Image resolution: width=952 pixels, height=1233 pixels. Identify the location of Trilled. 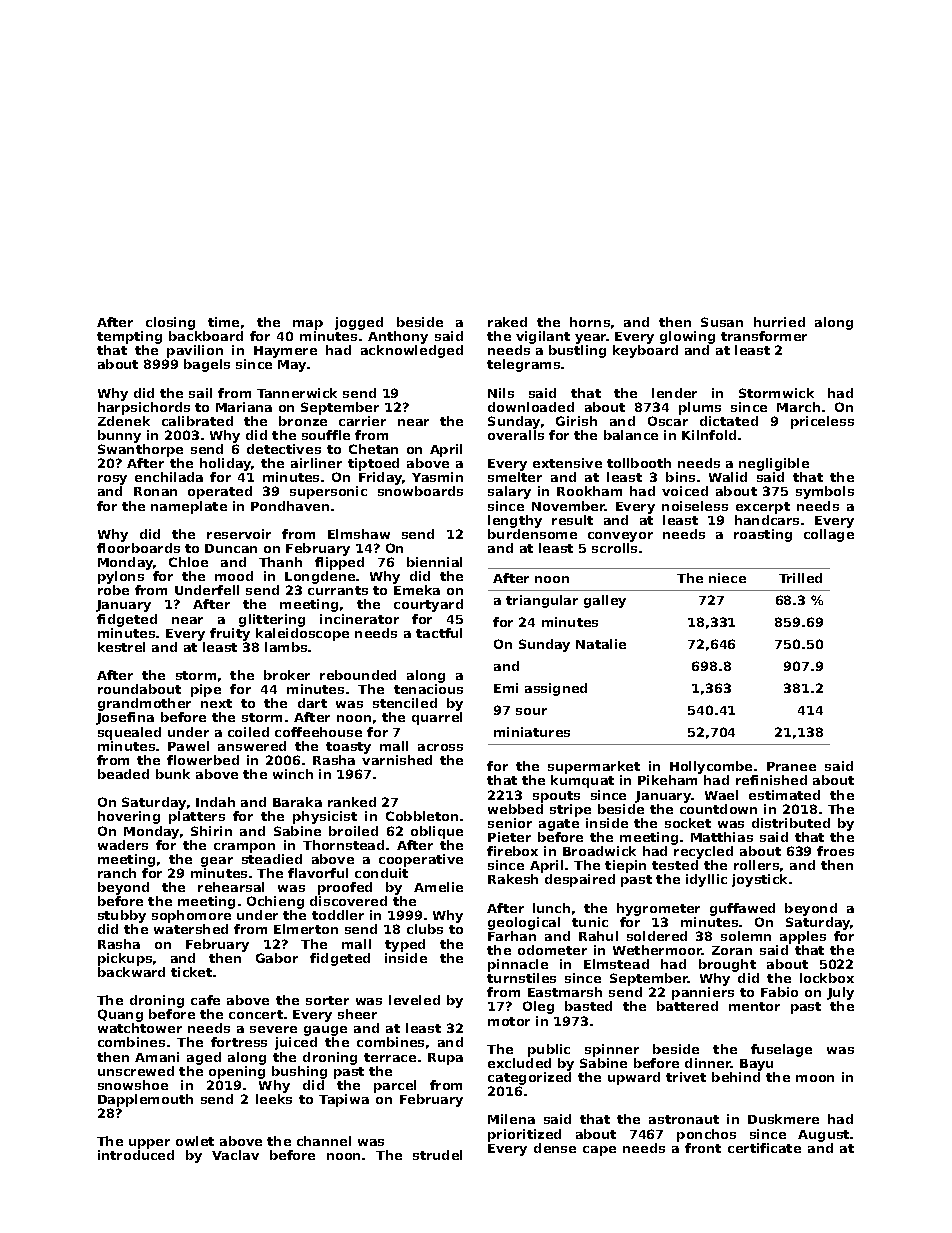
(800, 578).
